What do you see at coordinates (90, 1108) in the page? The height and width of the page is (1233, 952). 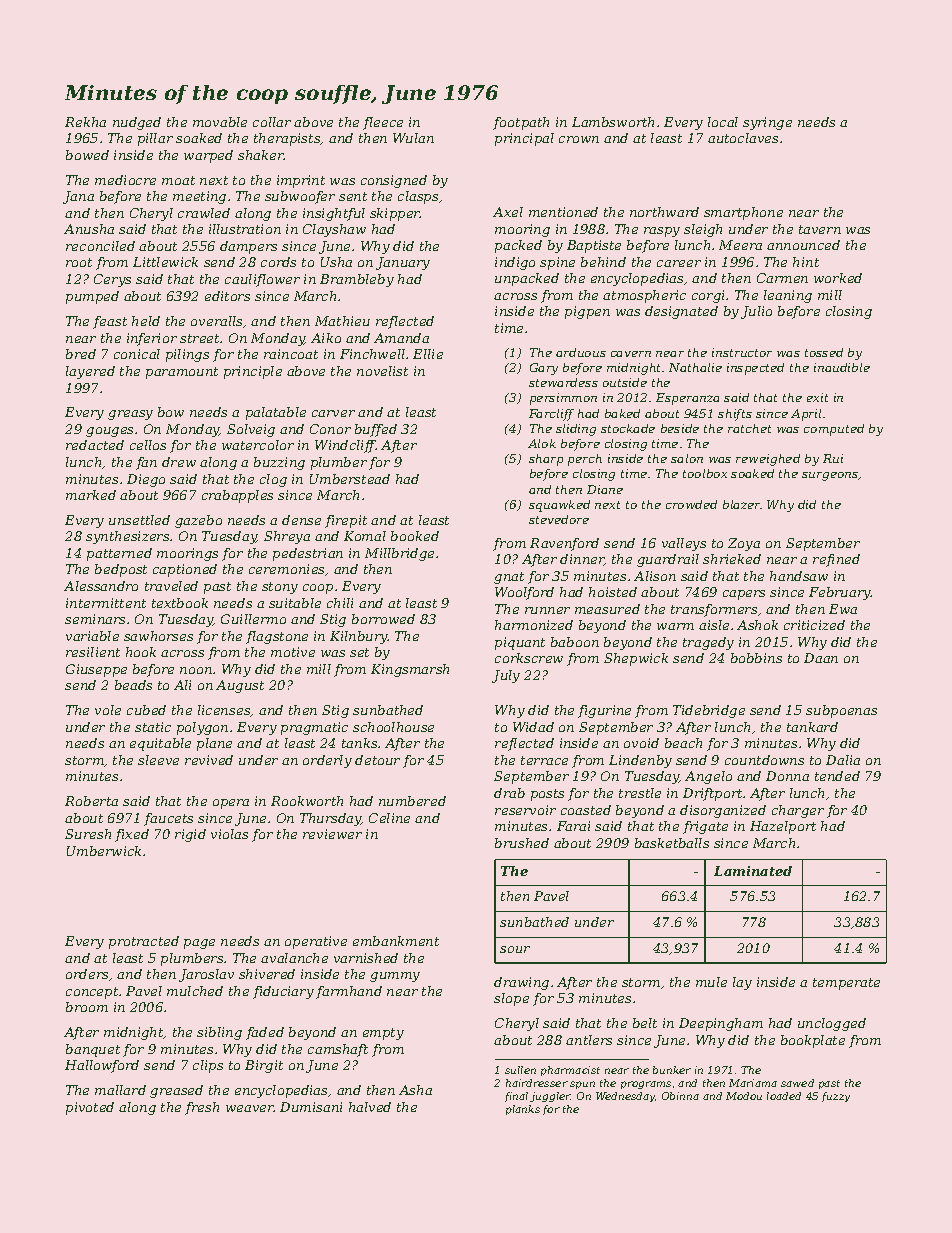 I see `pivoted` at bounding box center [90, 1108].
